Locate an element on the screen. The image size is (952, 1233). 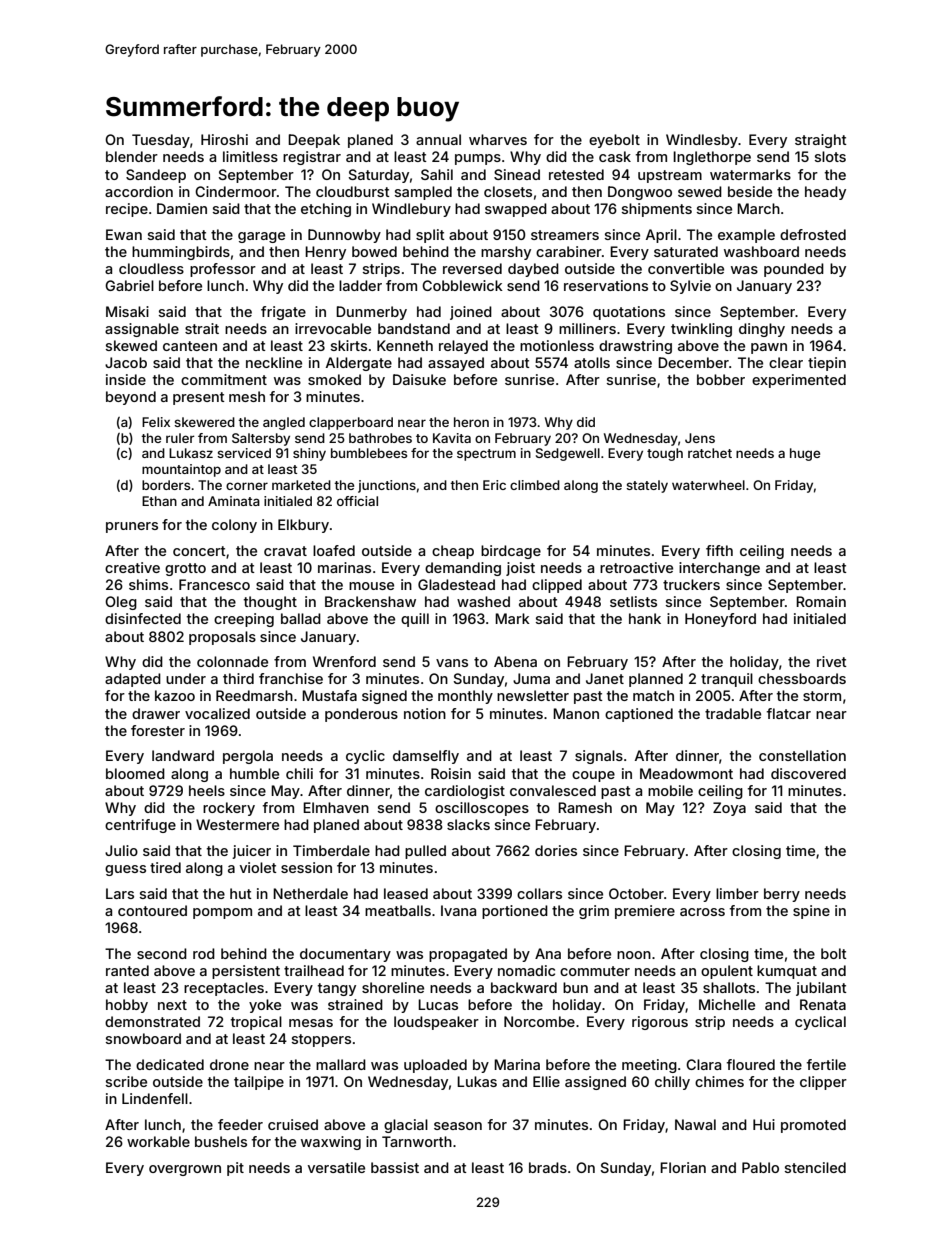
mobile is located at coordinates (670, 790).
